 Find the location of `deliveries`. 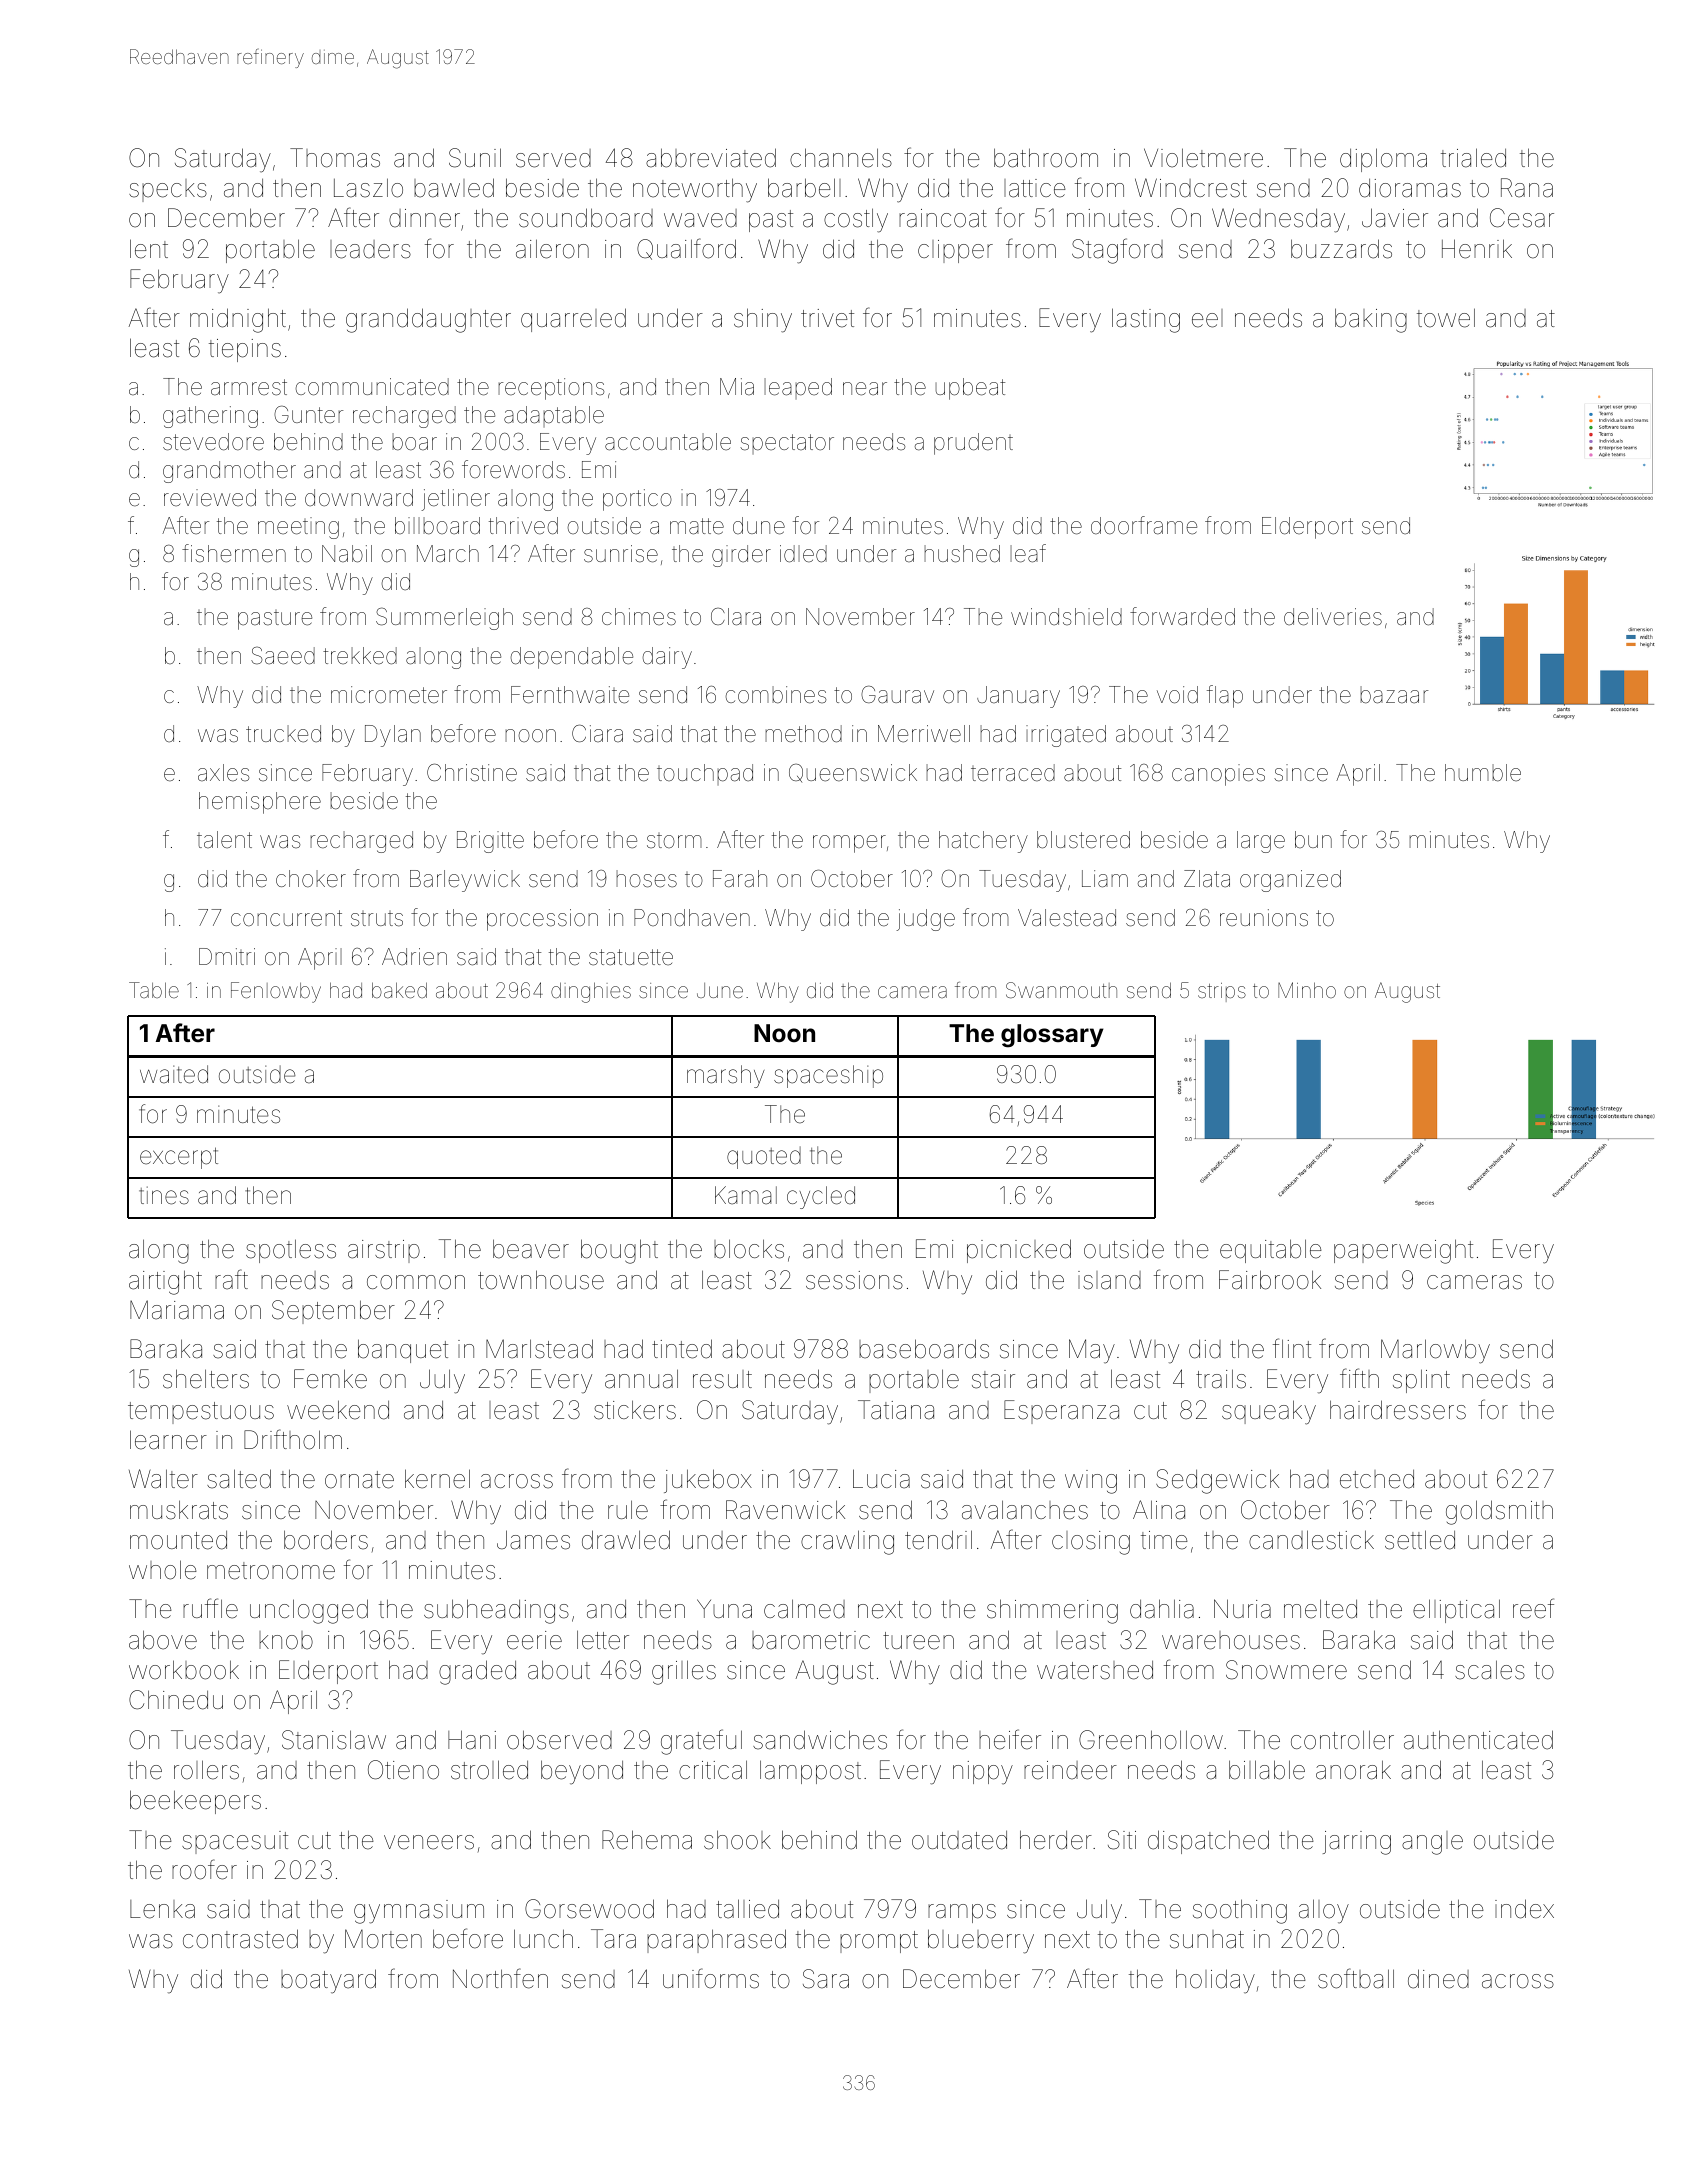

deliveries is located at coordinates (1333, 617).
